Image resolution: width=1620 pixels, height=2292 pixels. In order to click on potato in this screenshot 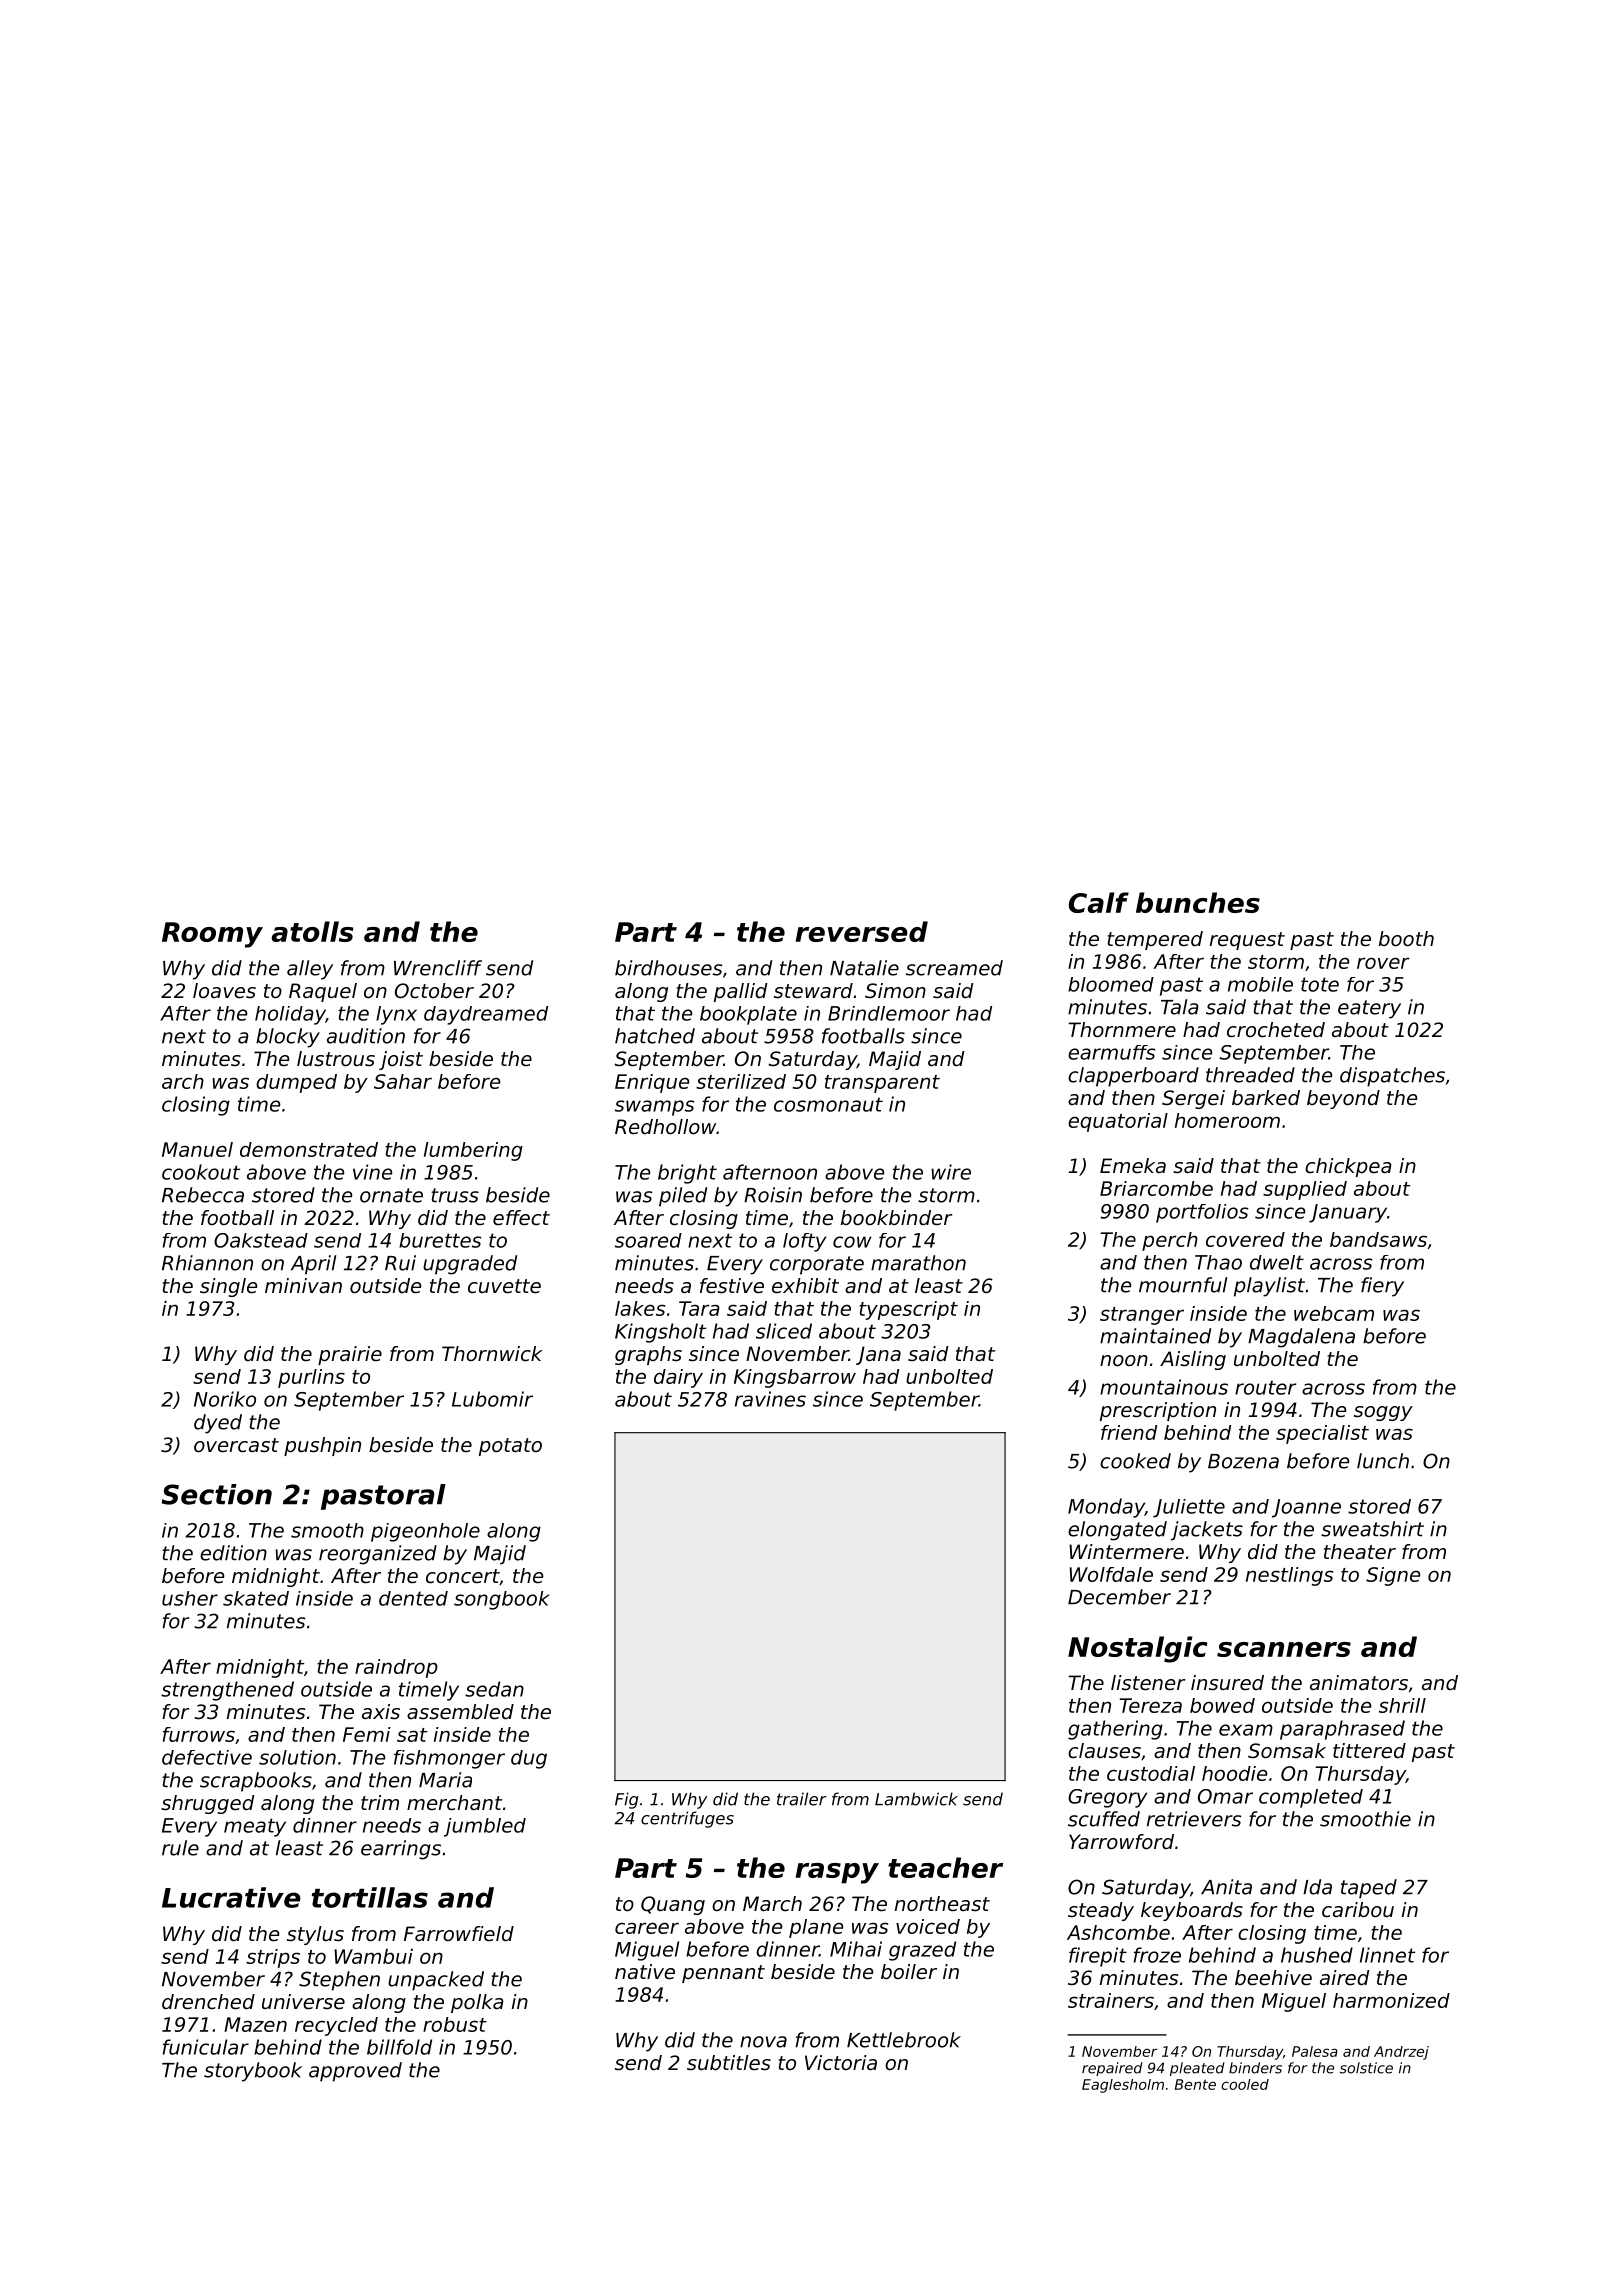, I will do `click(510, 1447)`.
